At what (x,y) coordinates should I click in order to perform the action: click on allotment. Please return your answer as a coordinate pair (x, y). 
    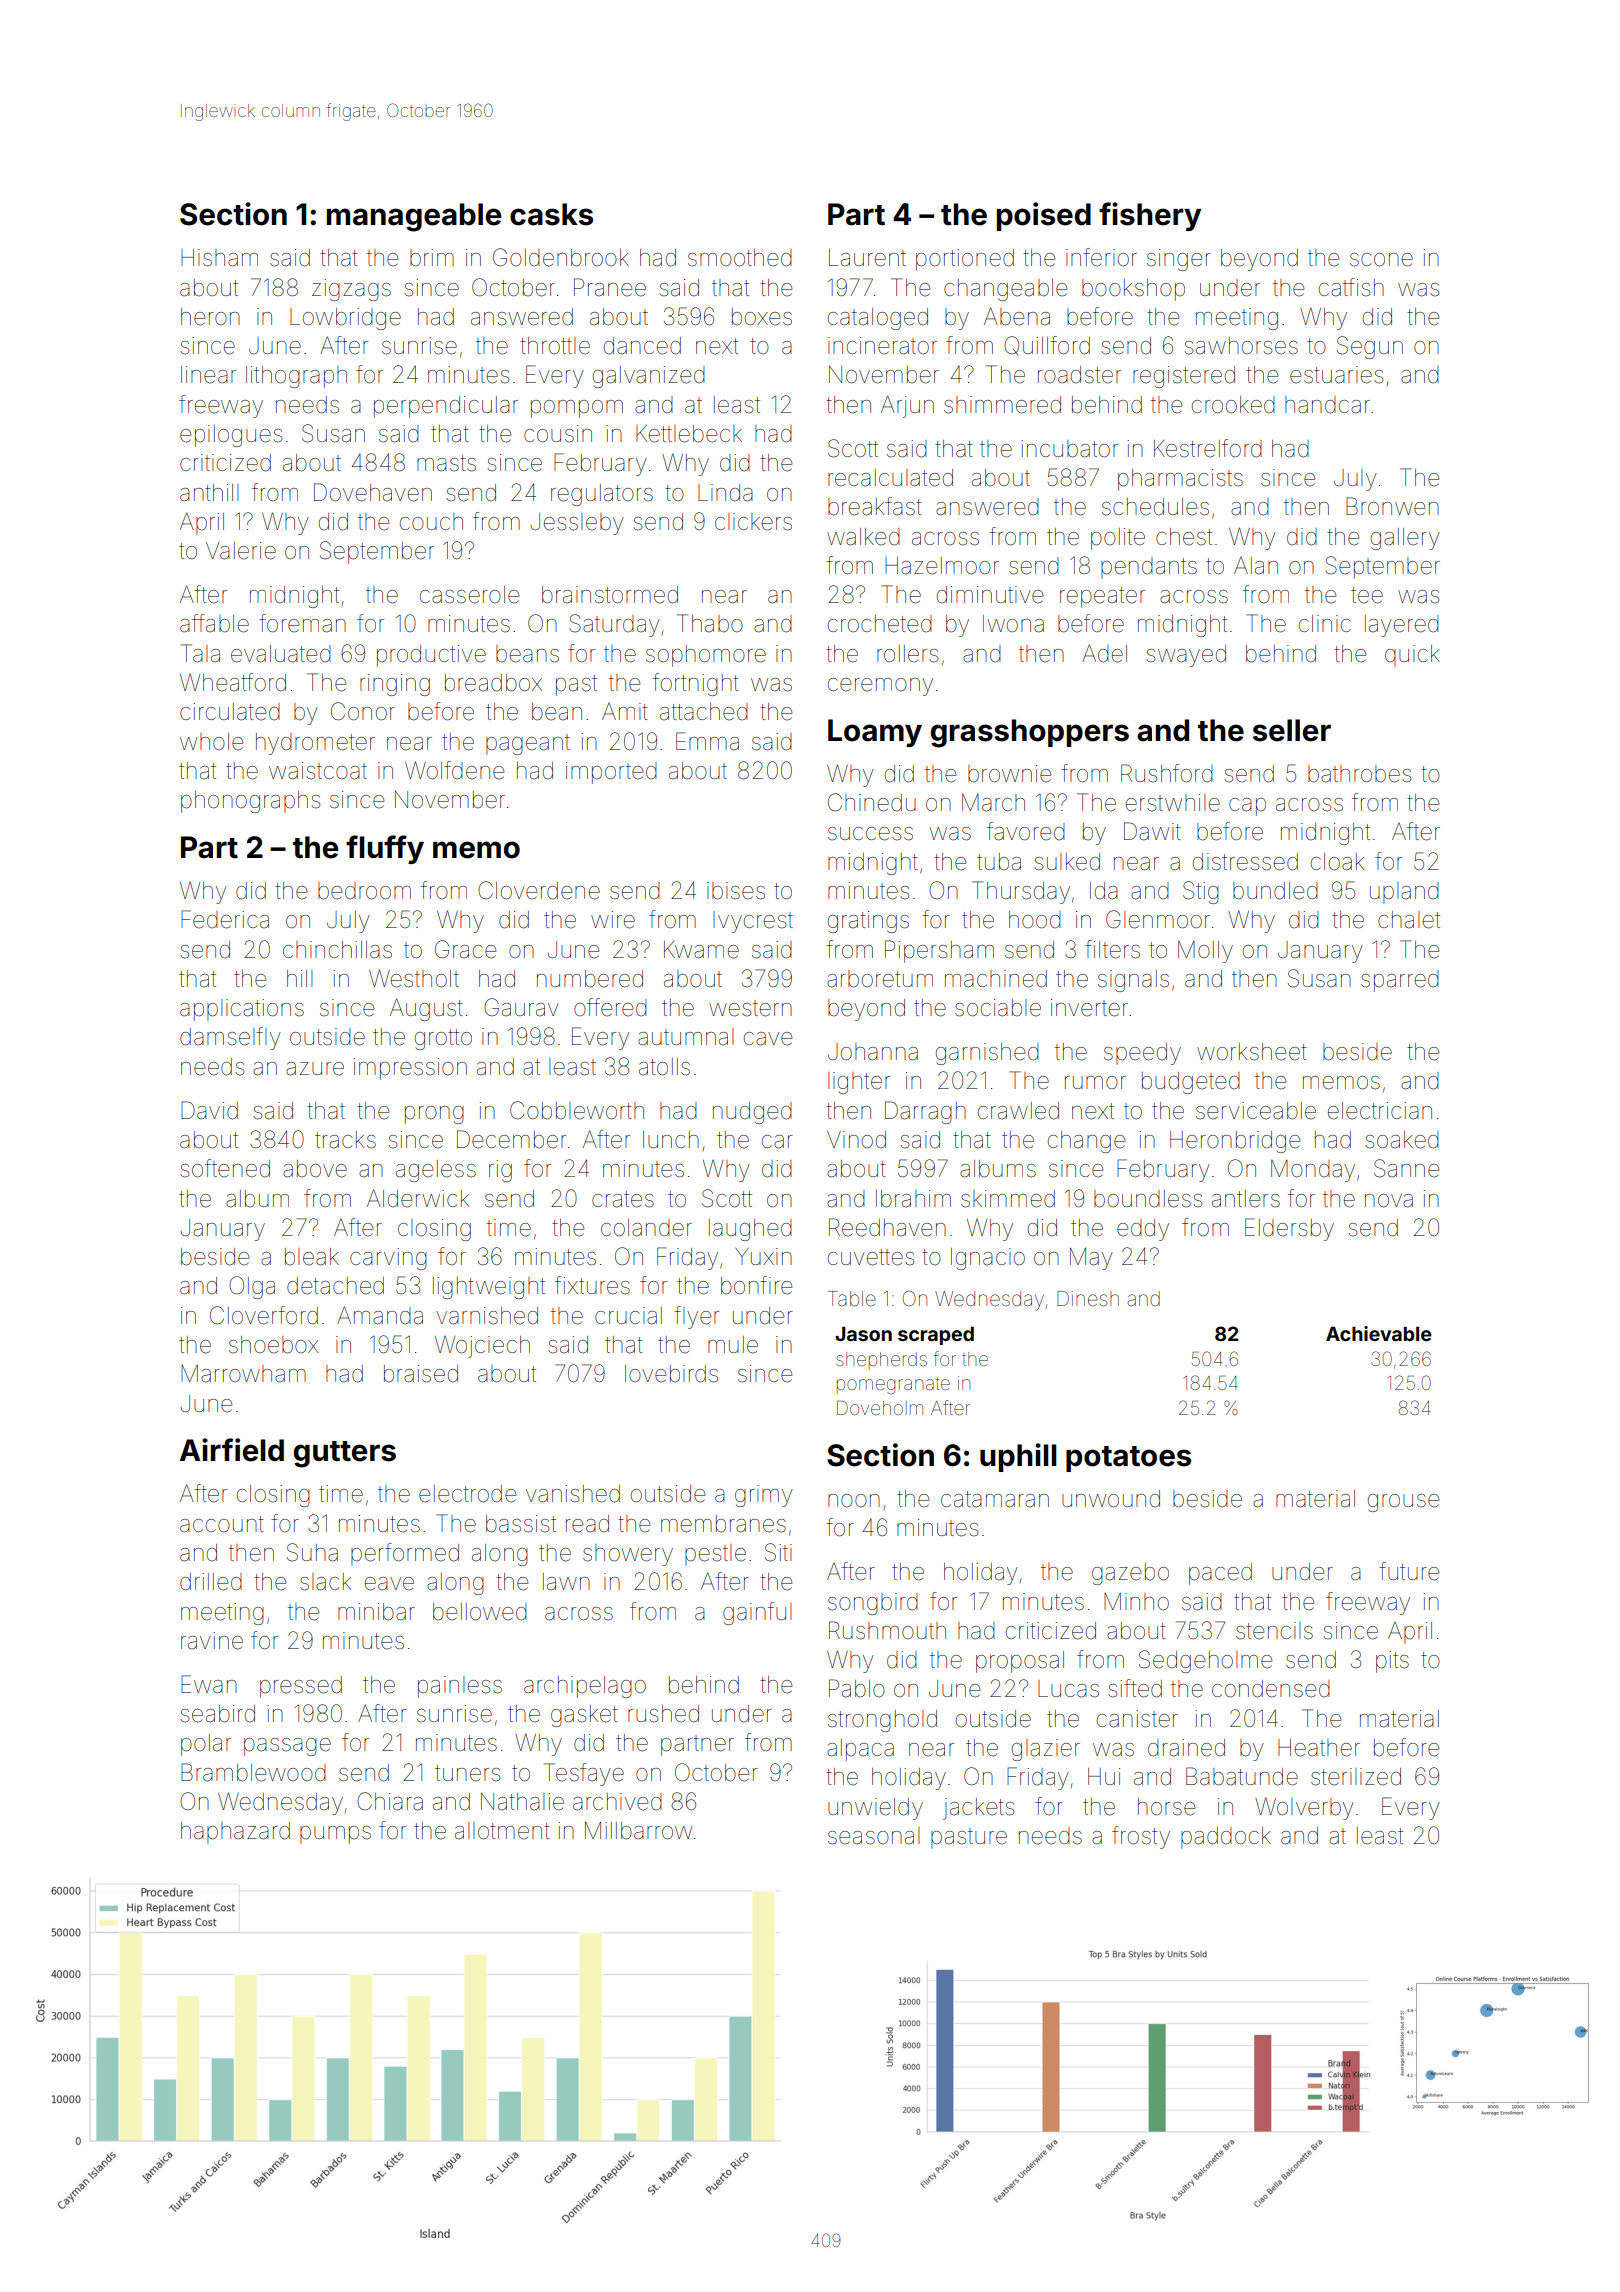
    Looking at the image, I should click on (502, 1831).
